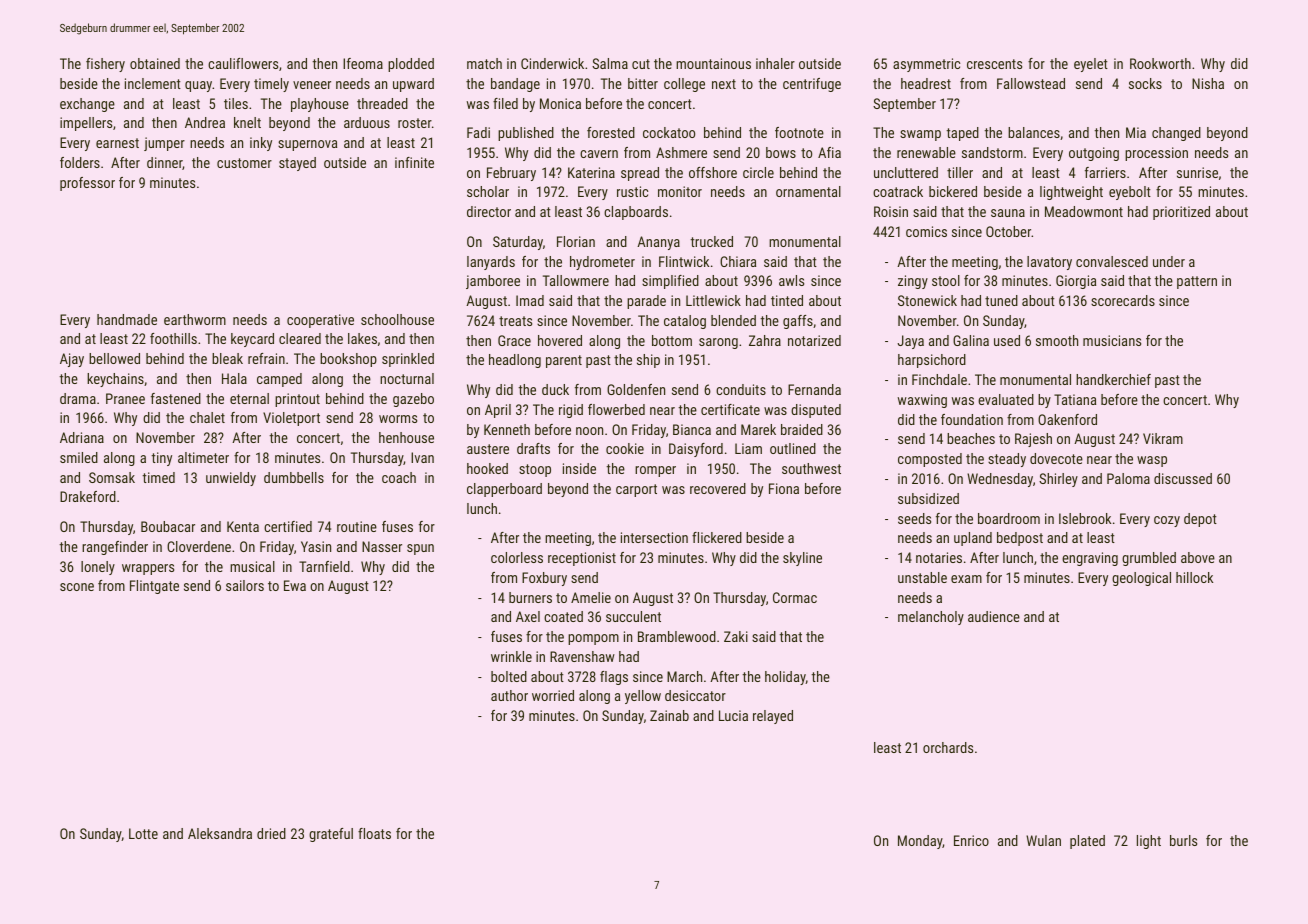 The width and height of the image is (1308, 924). What do you see at coordinates (994, 64) in the image?
I see `crescents` at bounding box center [994, 64].
